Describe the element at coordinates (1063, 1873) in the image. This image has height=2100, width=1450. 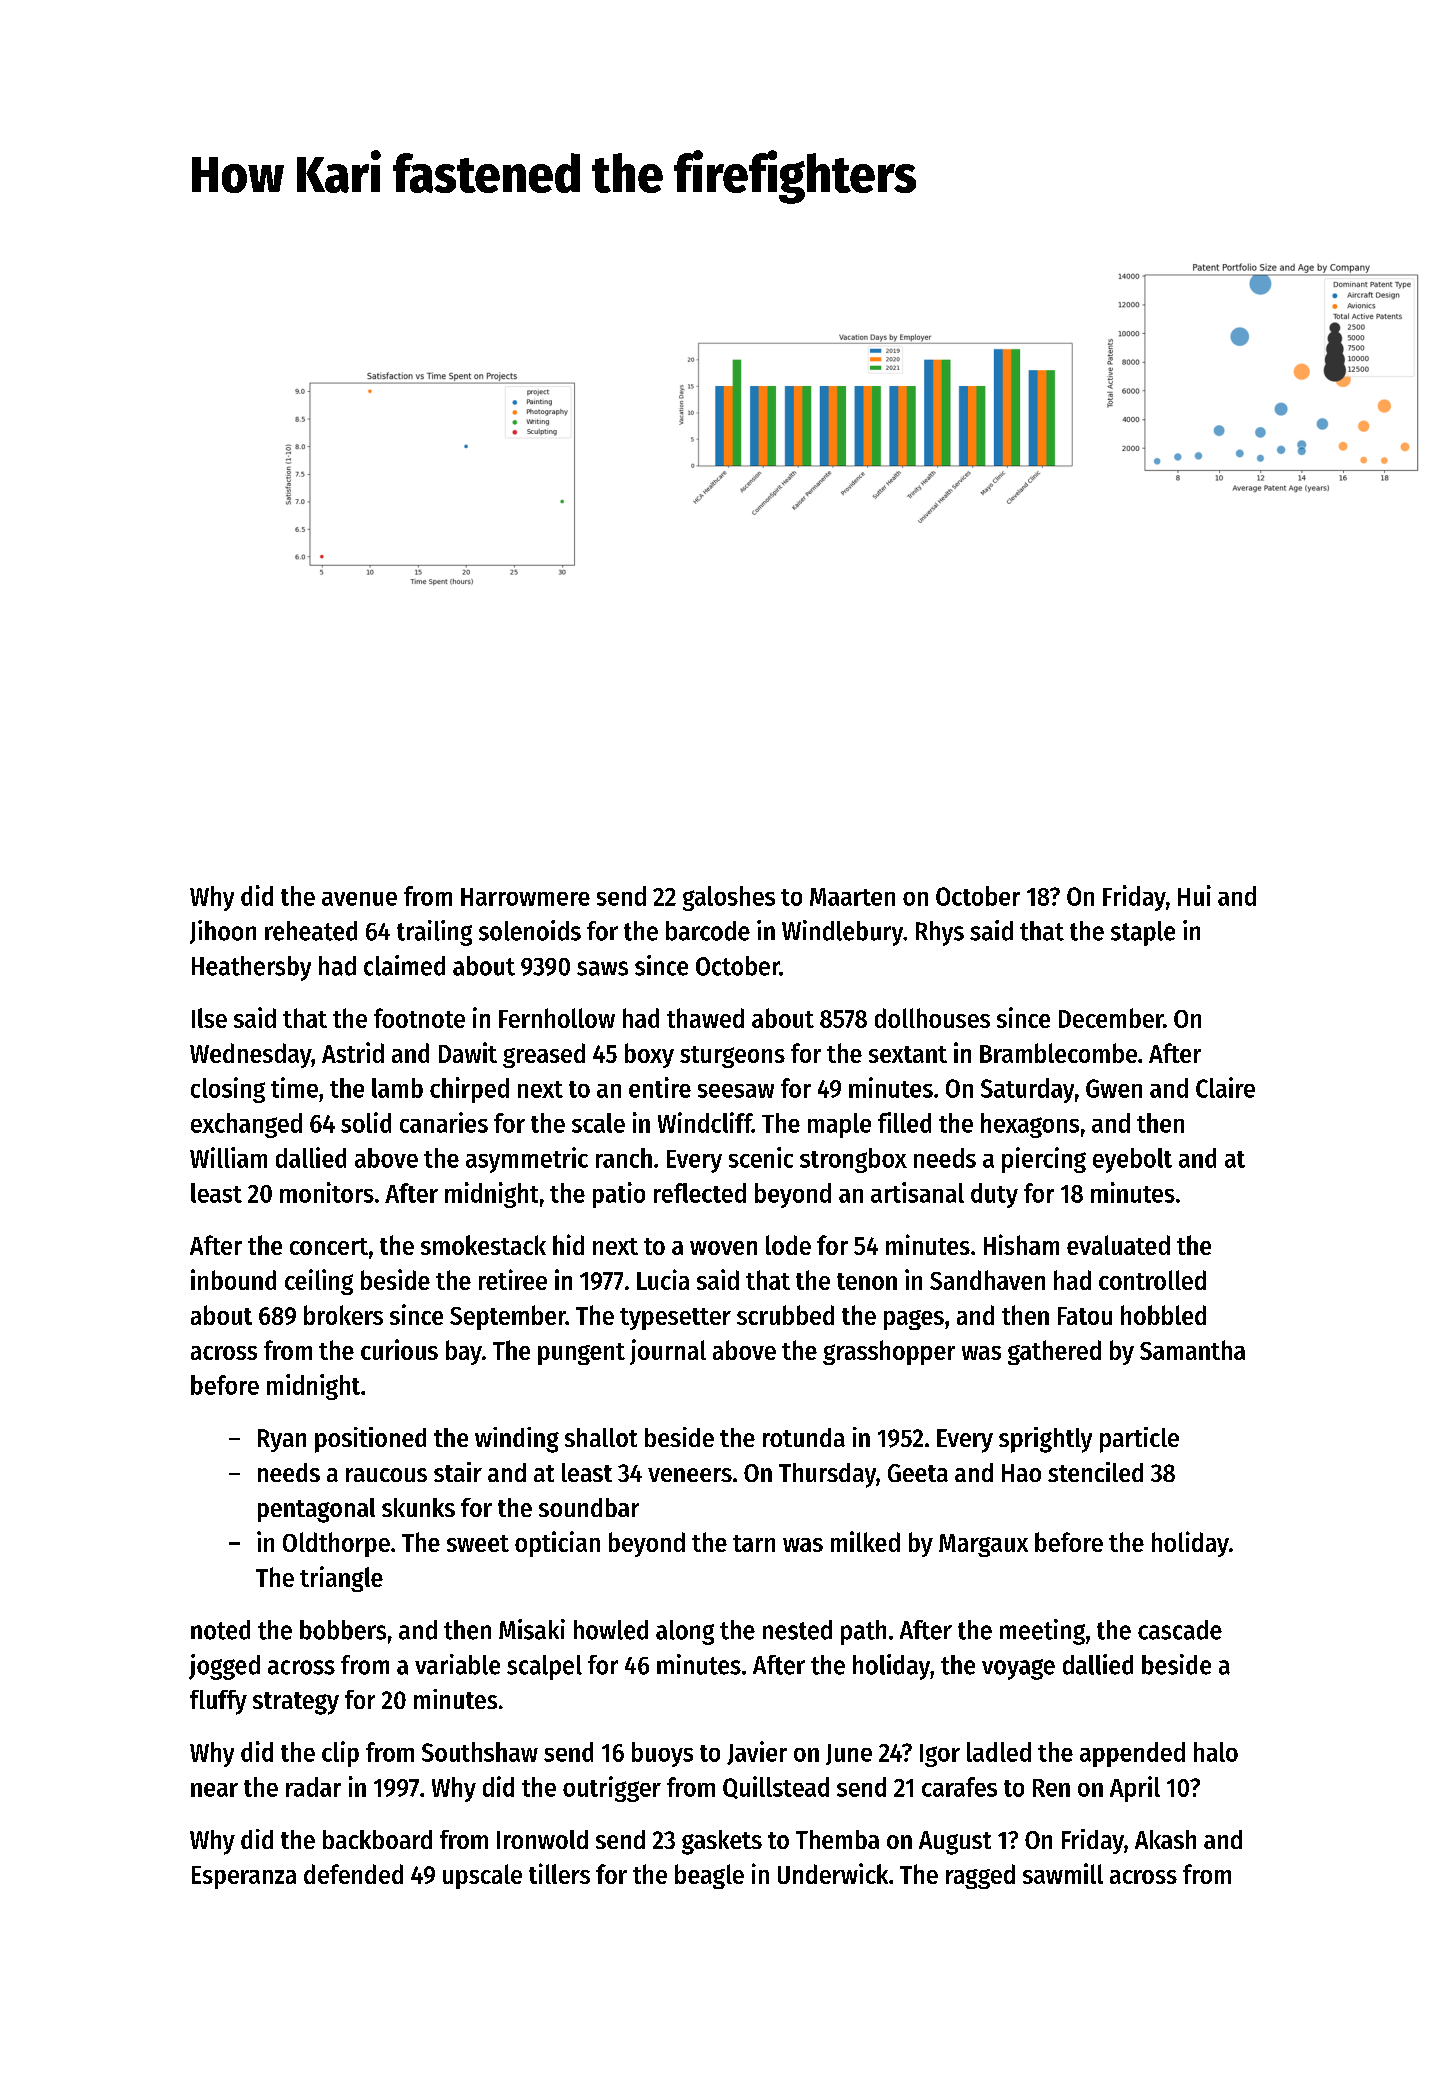
I see `sawmill` at that location.
